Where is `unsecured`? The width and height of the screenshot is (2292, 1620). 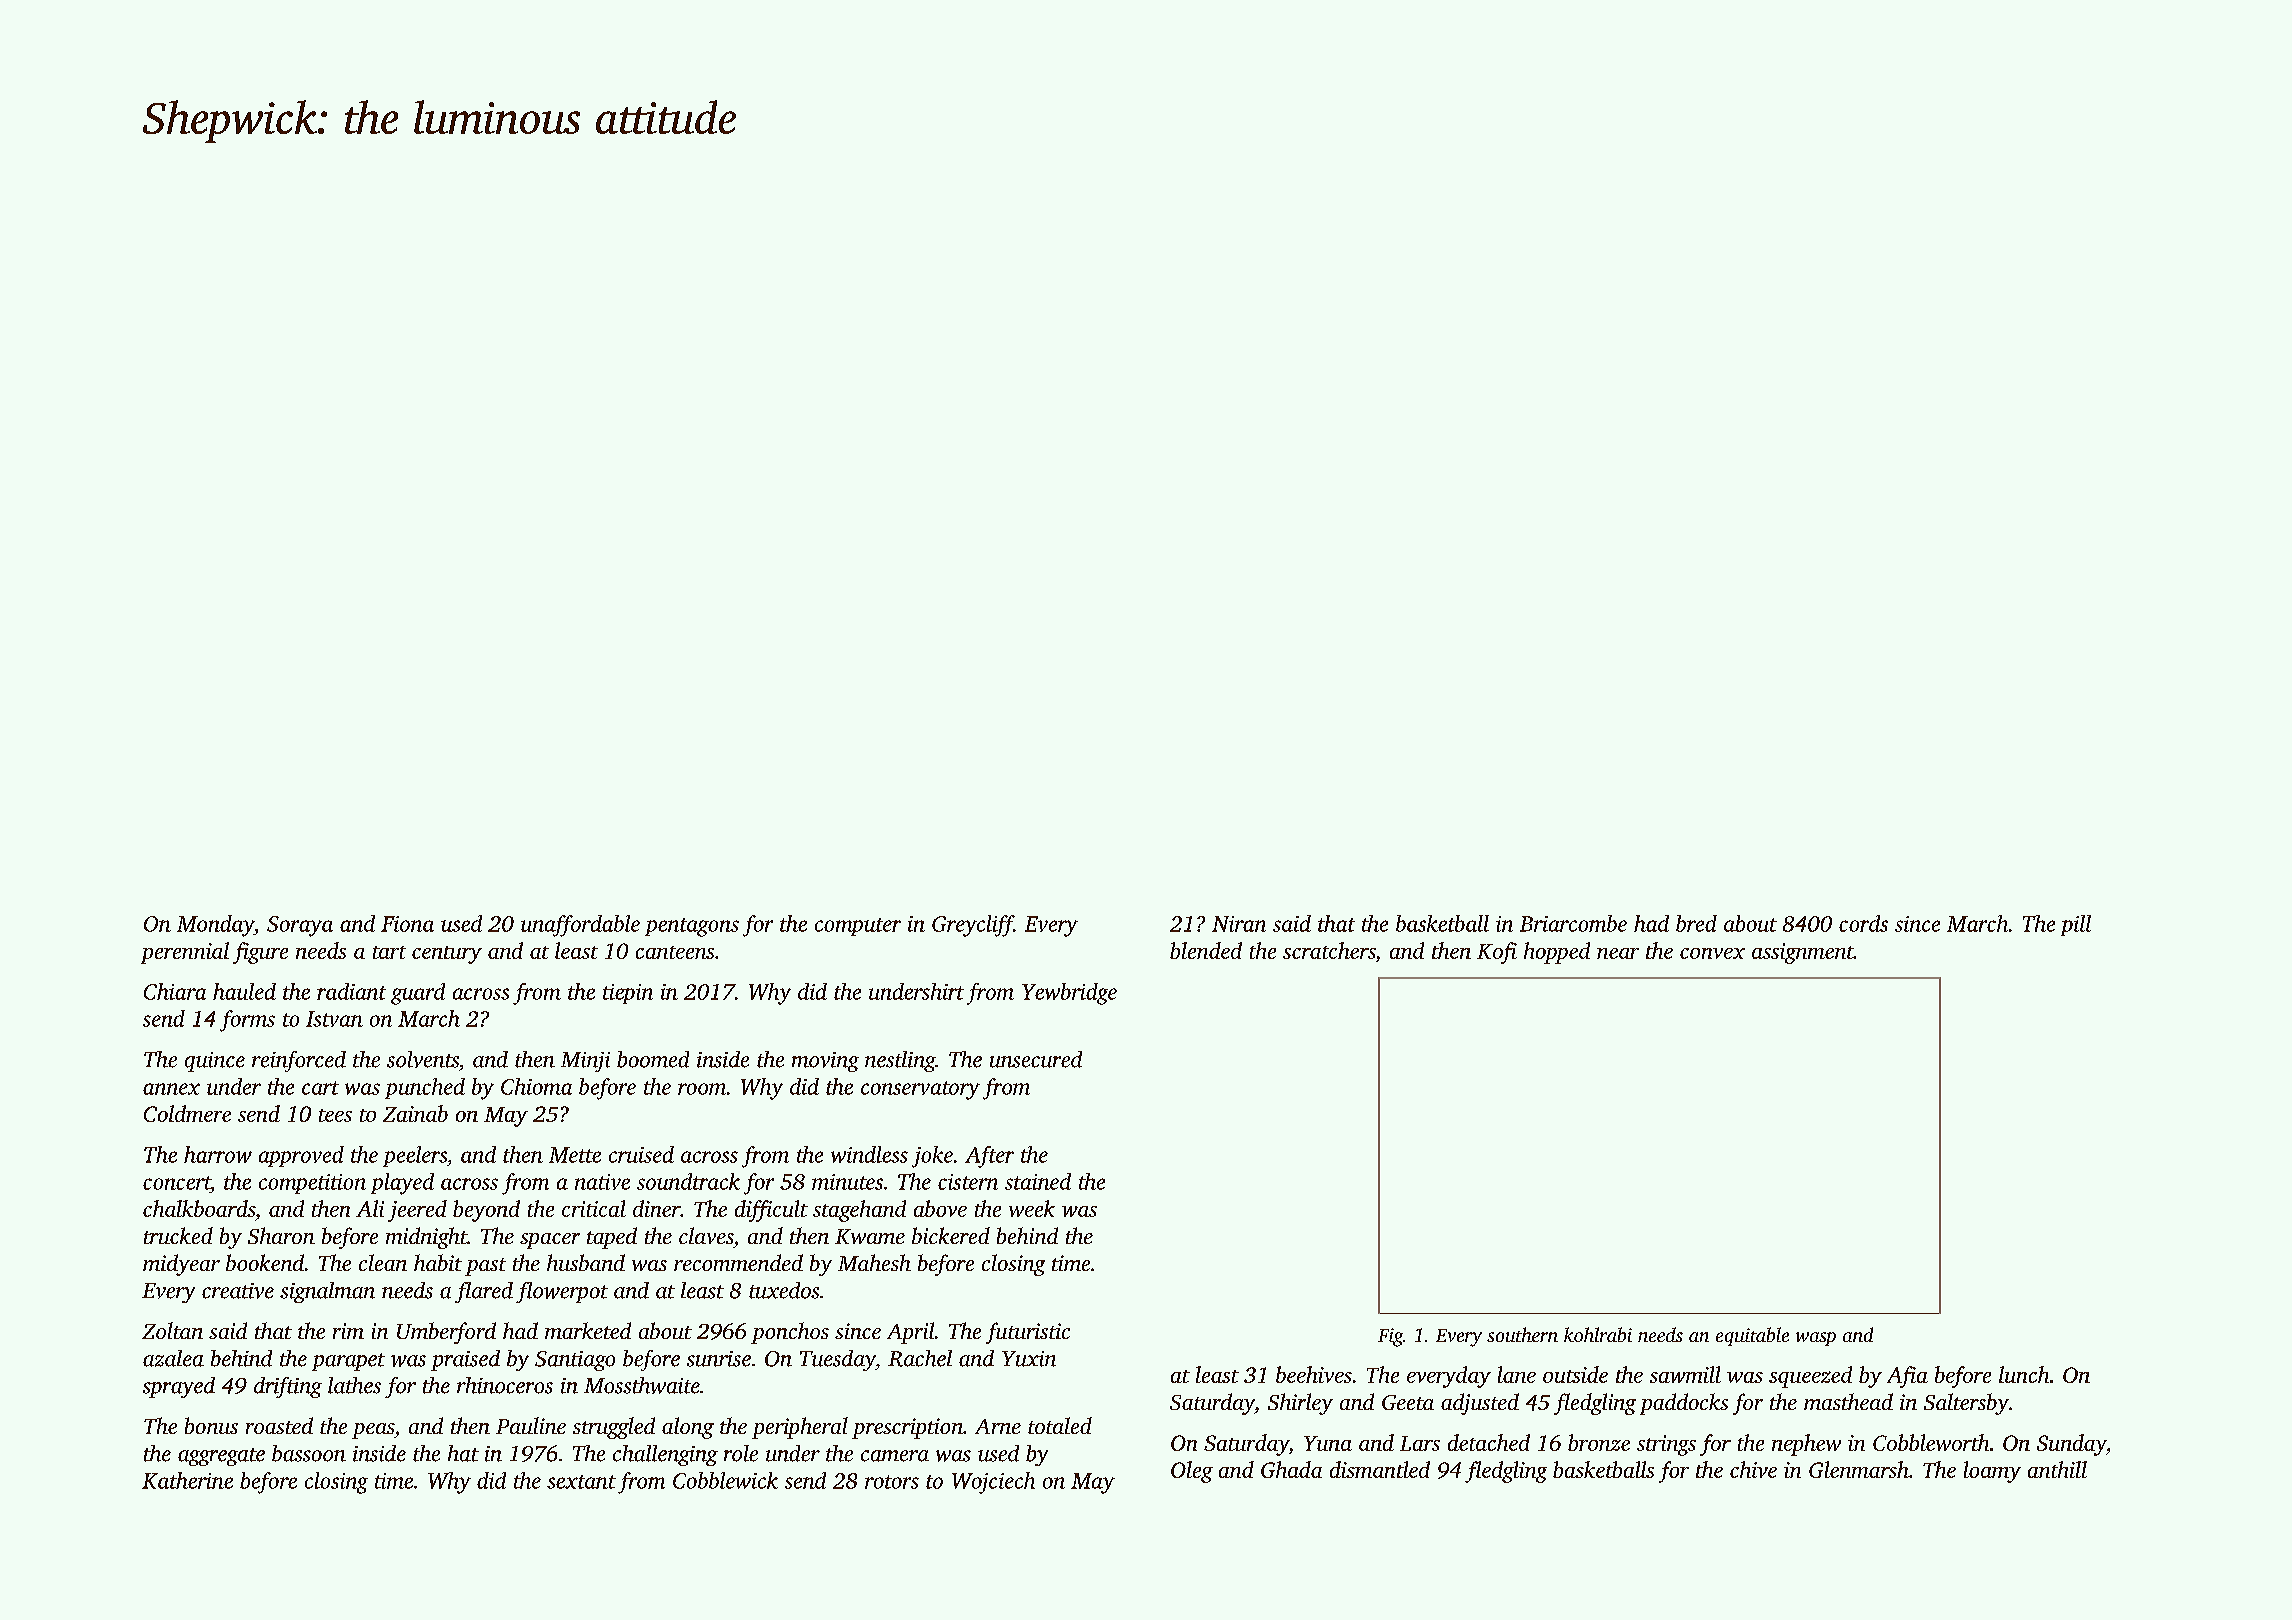 unsecured is located at coordinates (1036, 1059).
